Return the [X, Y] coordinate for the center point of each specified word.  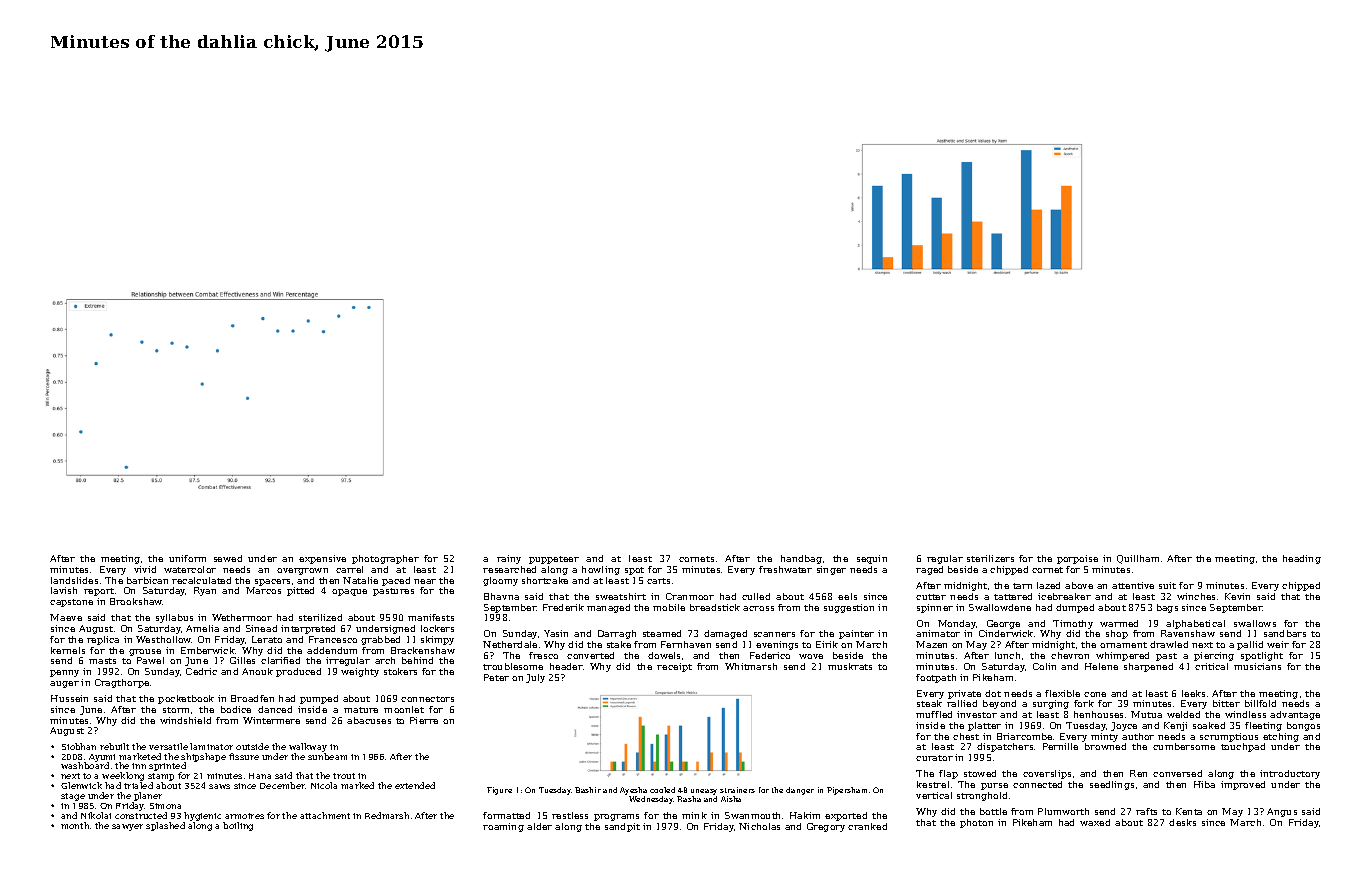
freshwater [785, 569]
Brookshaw [136, 601]
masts [102, 661]
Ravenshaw [1188, 633]
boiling [238, 826]
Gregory [826, 827]
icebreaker [1064, 596]
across [758, 608]
